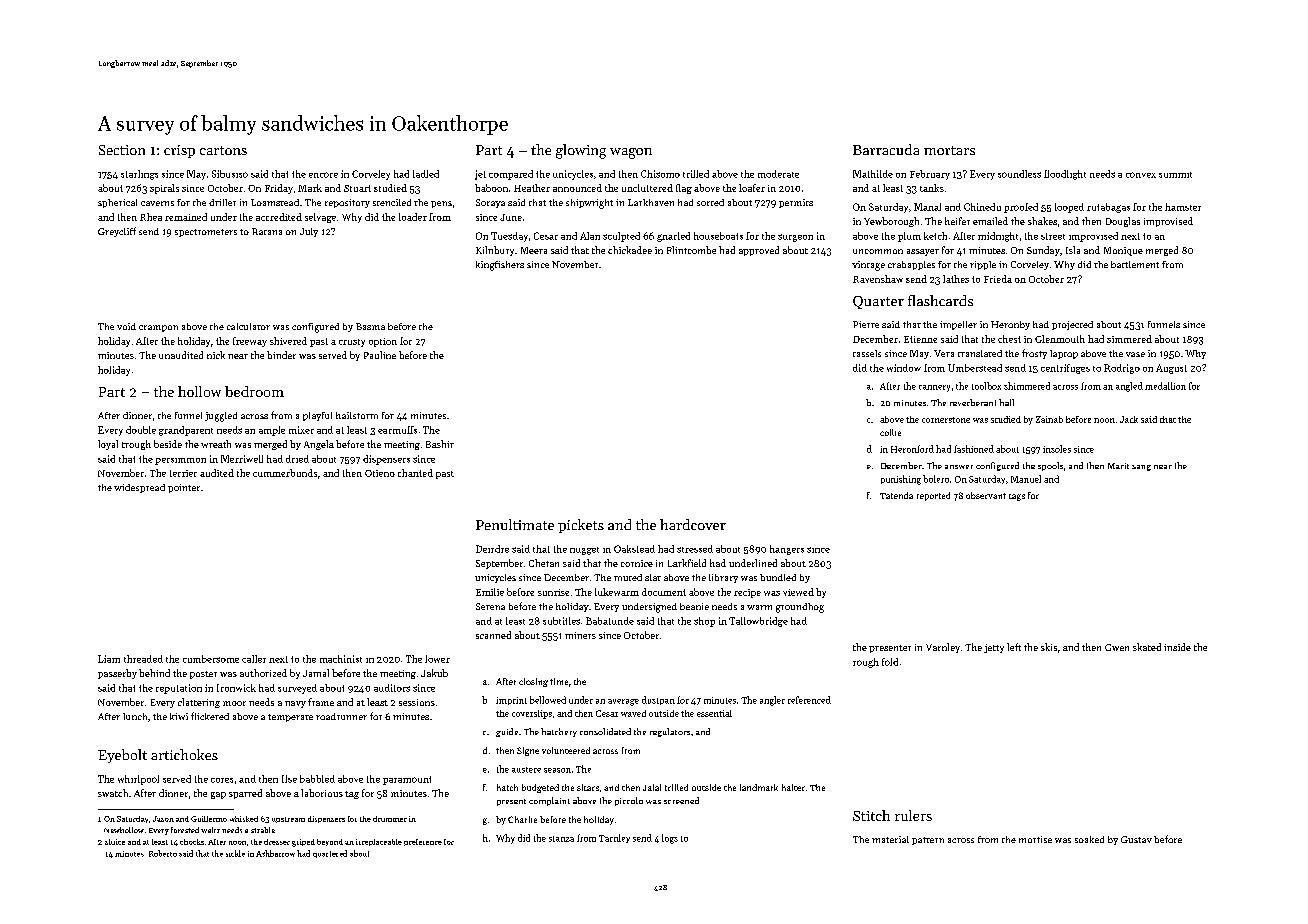  I want to click on widespread, so click(139, 488).
